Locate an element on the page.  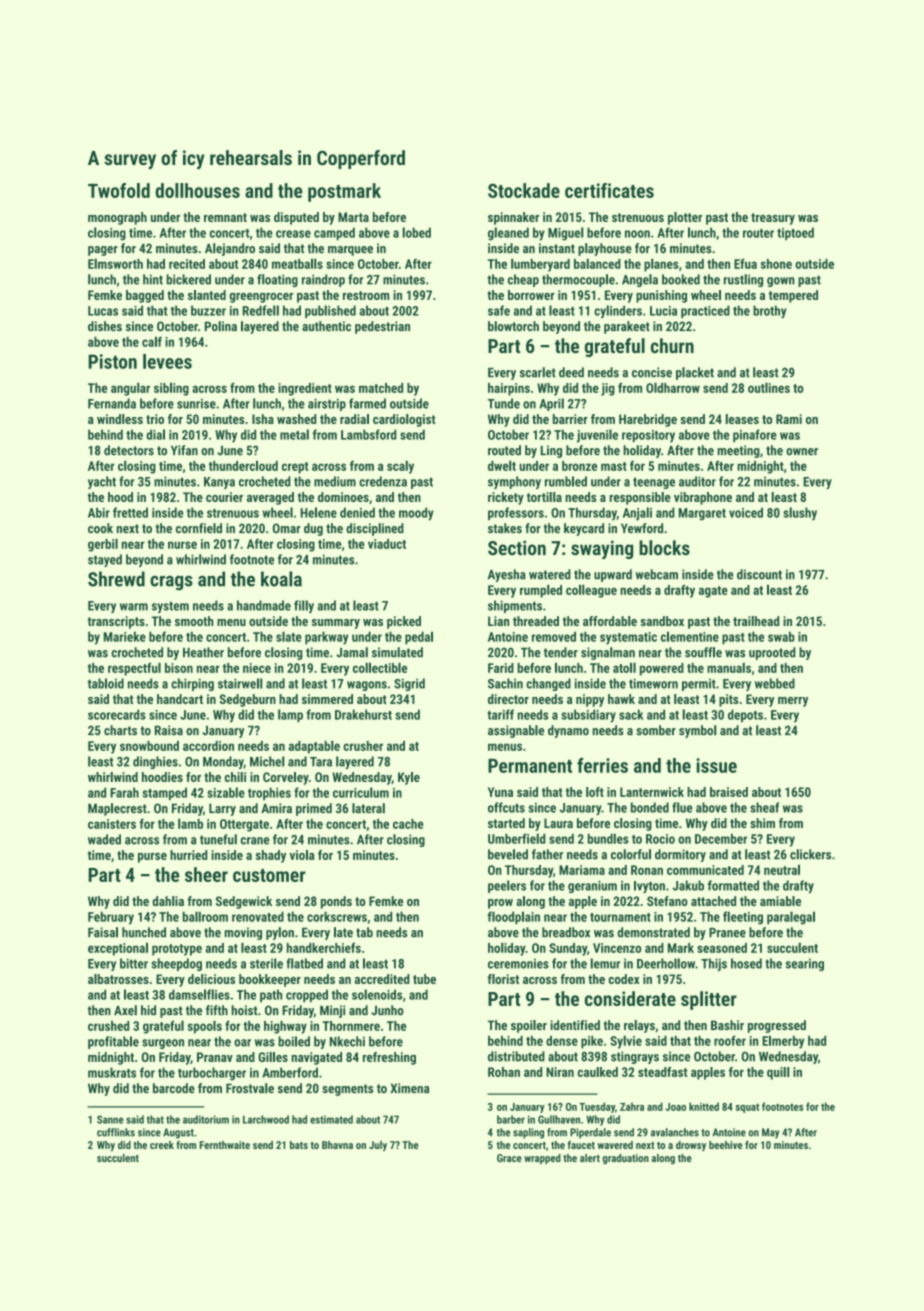
Stockade is located at coordinates (524, 190).
